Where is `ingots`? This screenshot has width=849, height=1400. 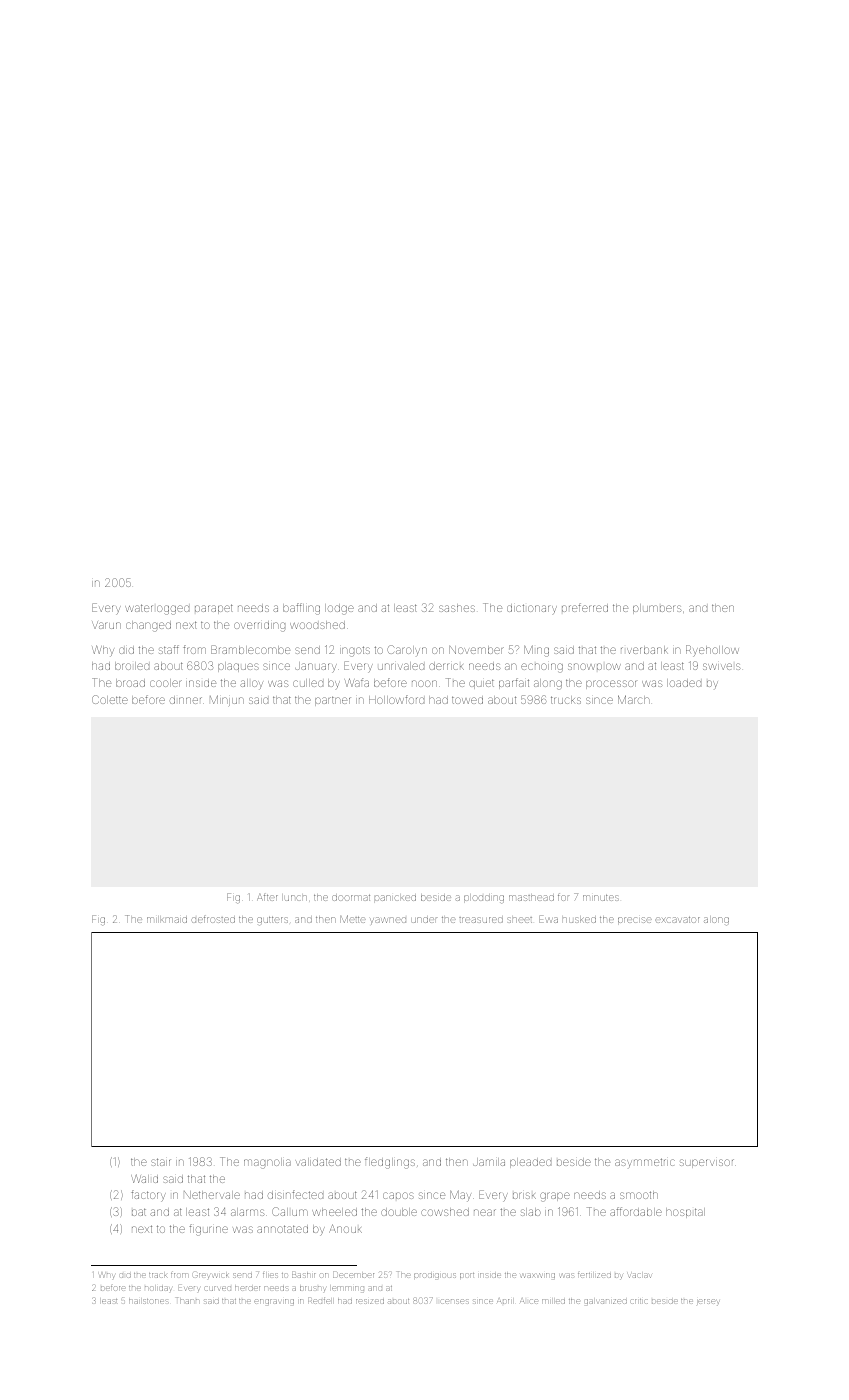 ingots is located at coordinates (355, 651).
